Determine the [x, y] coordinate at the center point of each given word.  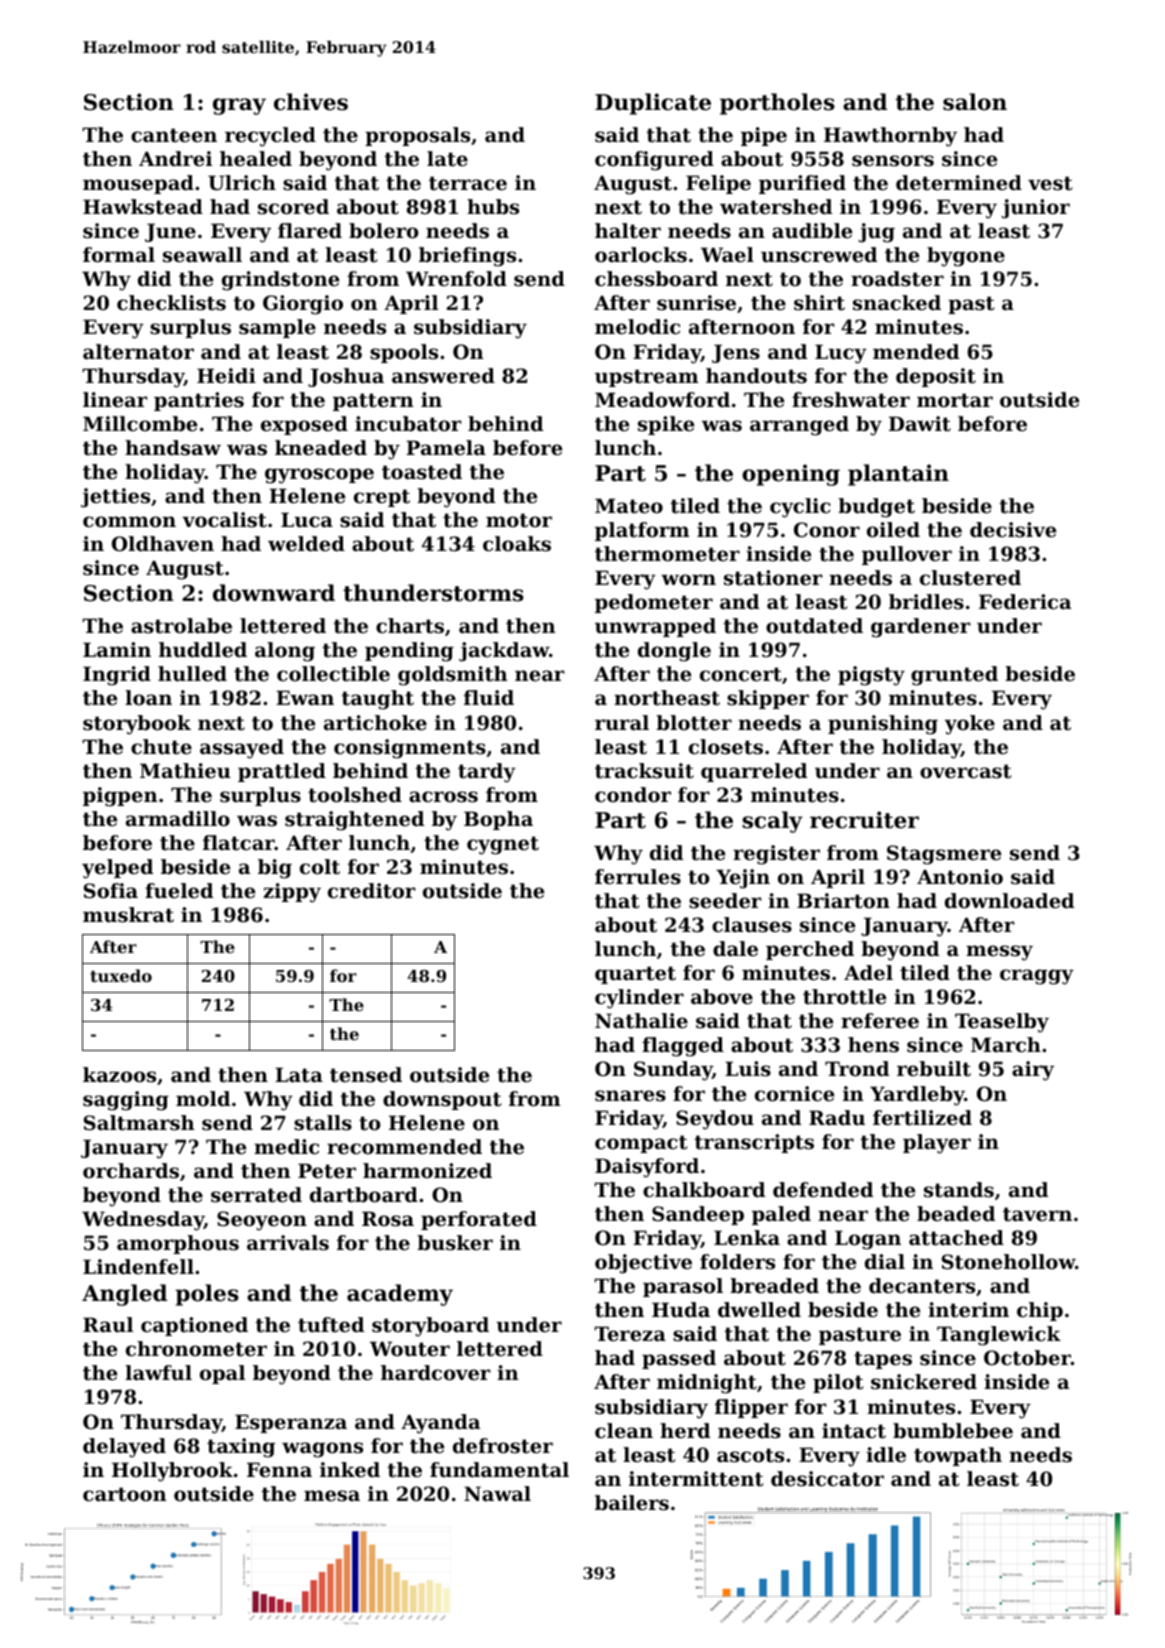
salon [975, 102]
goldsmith [453, 676]
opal [222, 1374]
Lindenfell [138, 1267]
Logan [868, 1240]
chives [311, 102]
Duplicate [653, 104]
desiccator [827, 1479]
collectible [333, 674]
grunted [954, 676]
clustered [970, 578]
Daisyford [647, 1168]
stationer [773, 578]
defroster [503, 1446]
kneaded [321, 448]
